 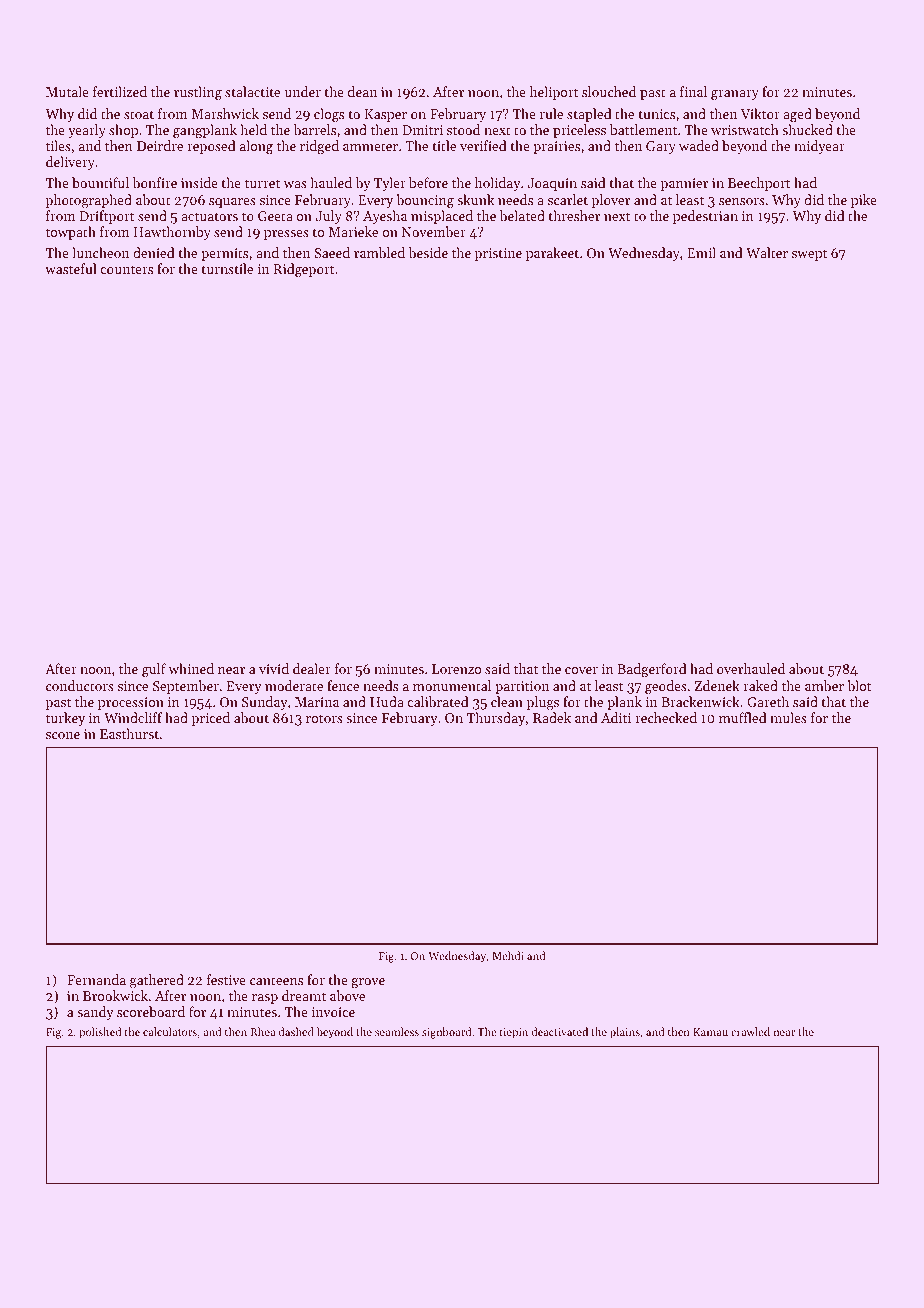 What do you see at coordinates (211, 719) in the document?
I see `priced` at bounding box center [211, 719].
